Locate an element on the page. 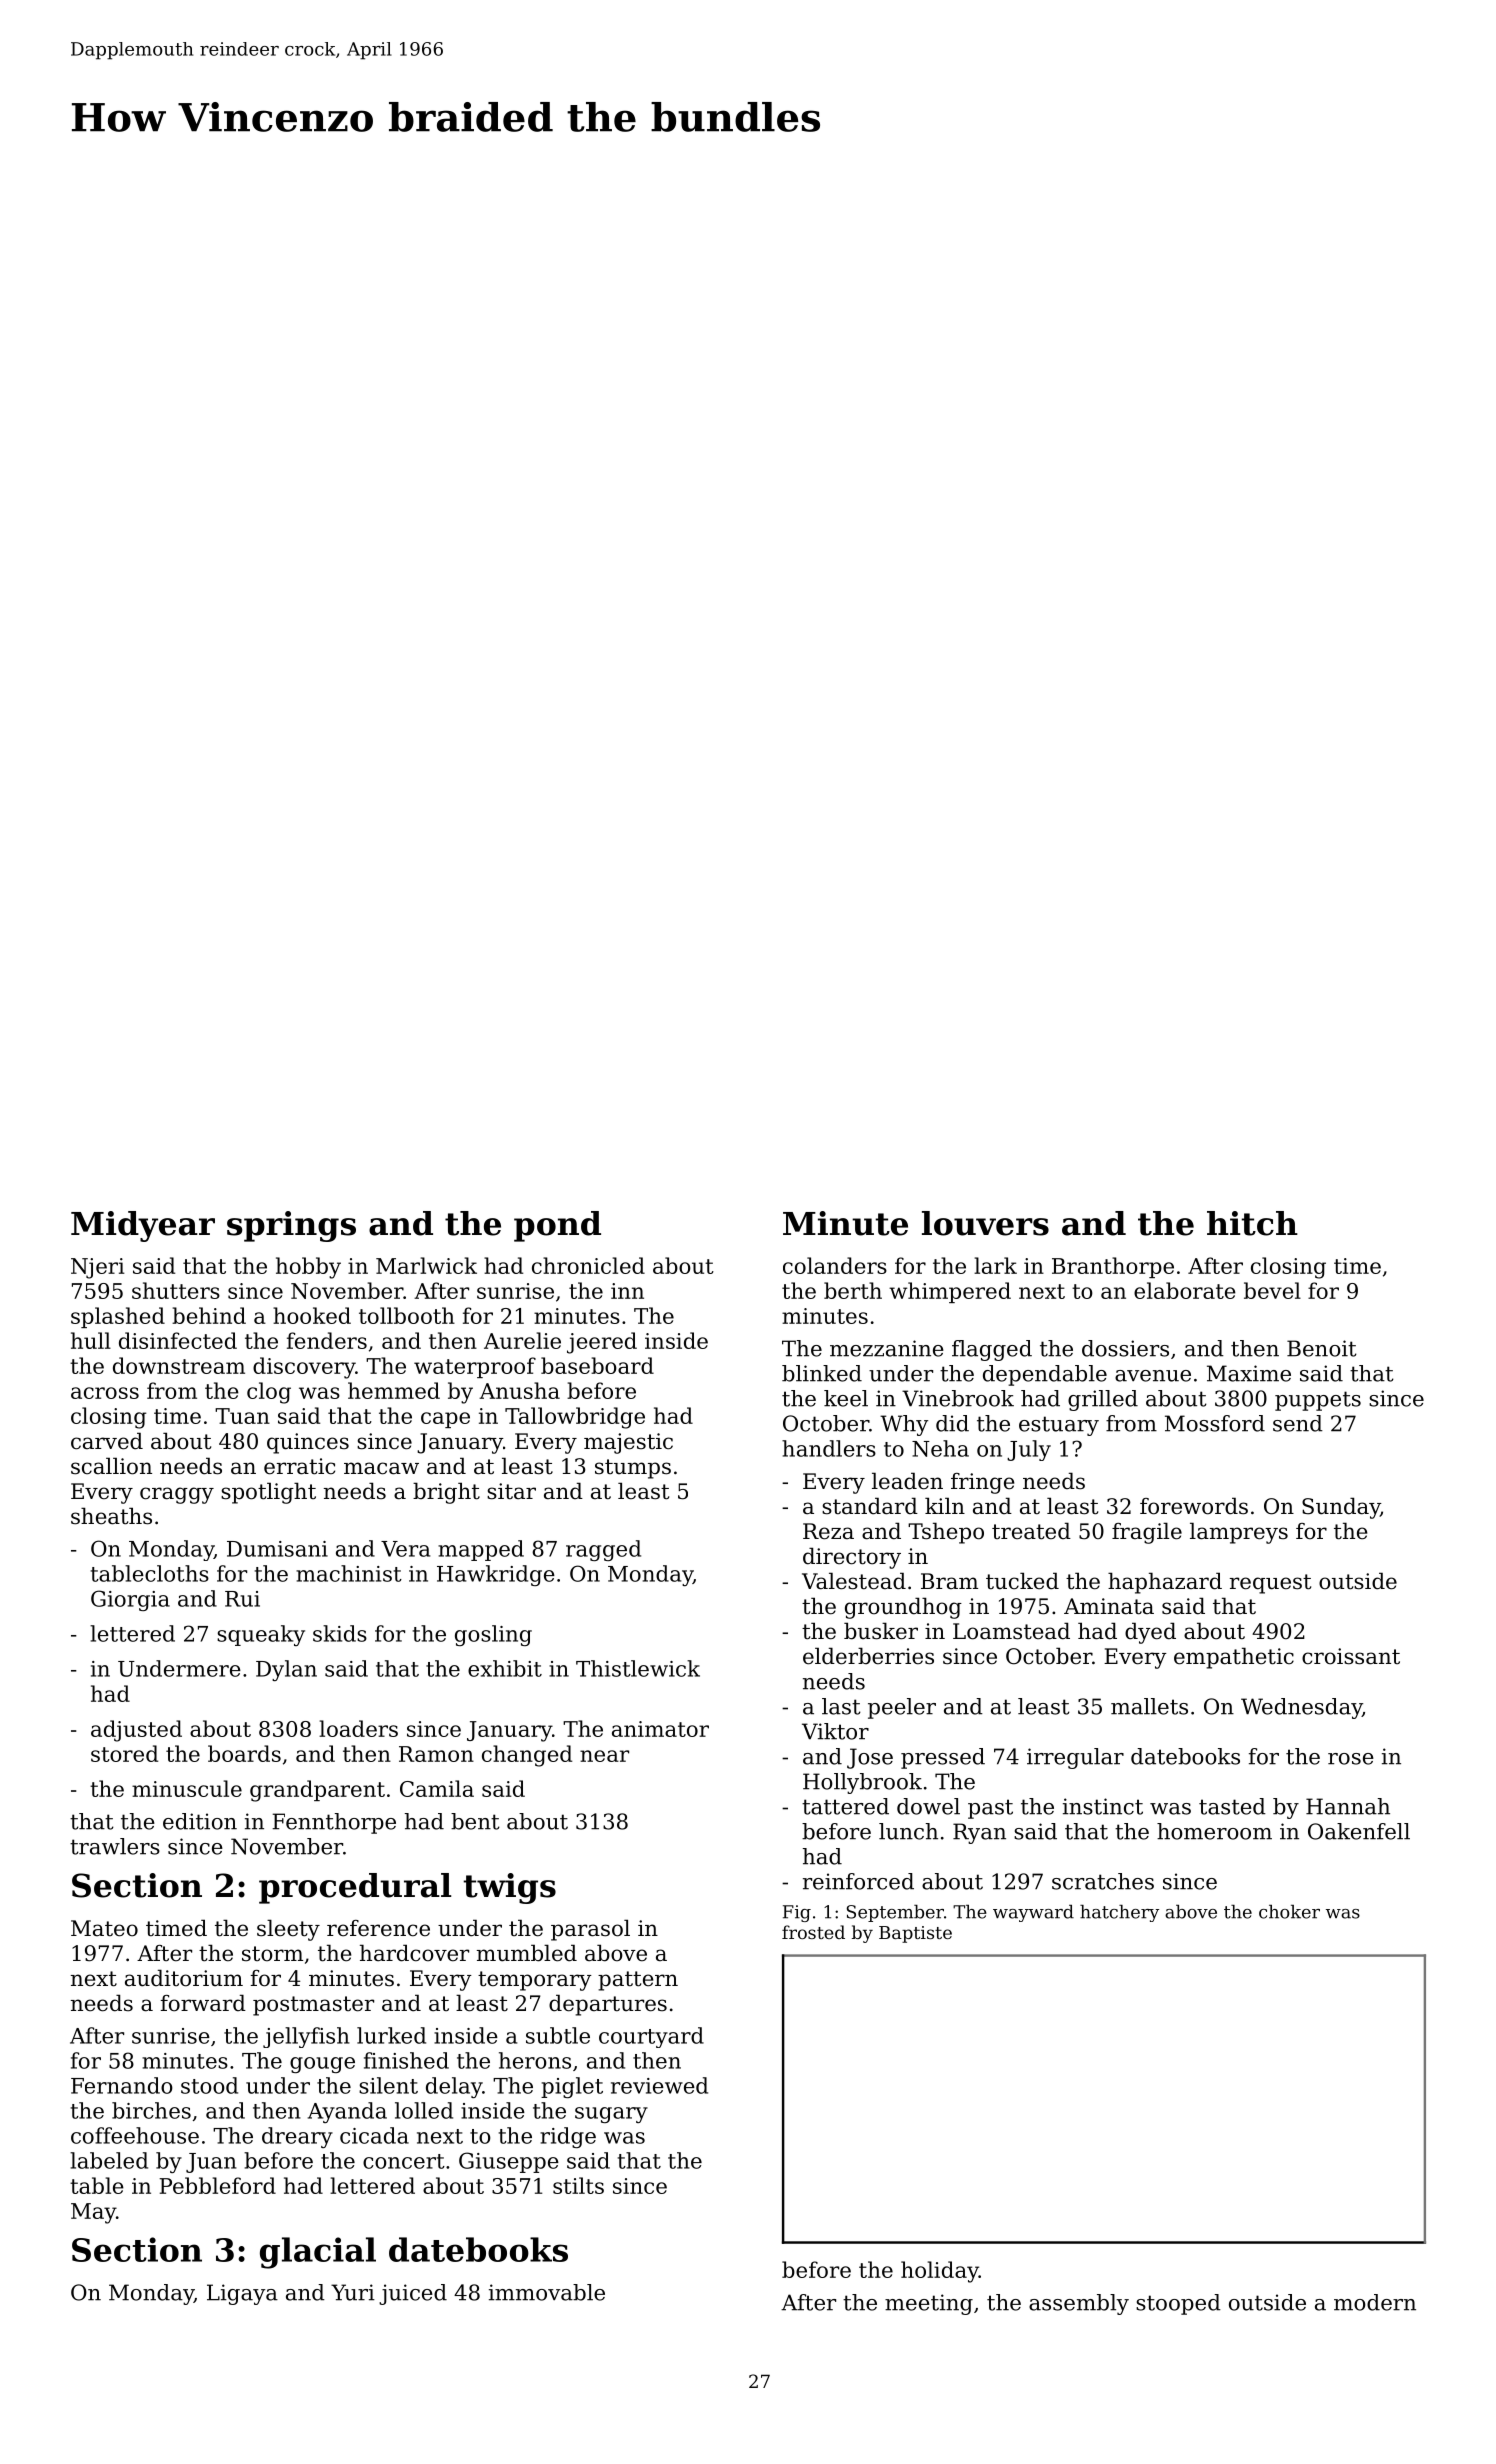 The height and width of the document is (2464, 1496). louvers is located at coordinates (985, 1223).
